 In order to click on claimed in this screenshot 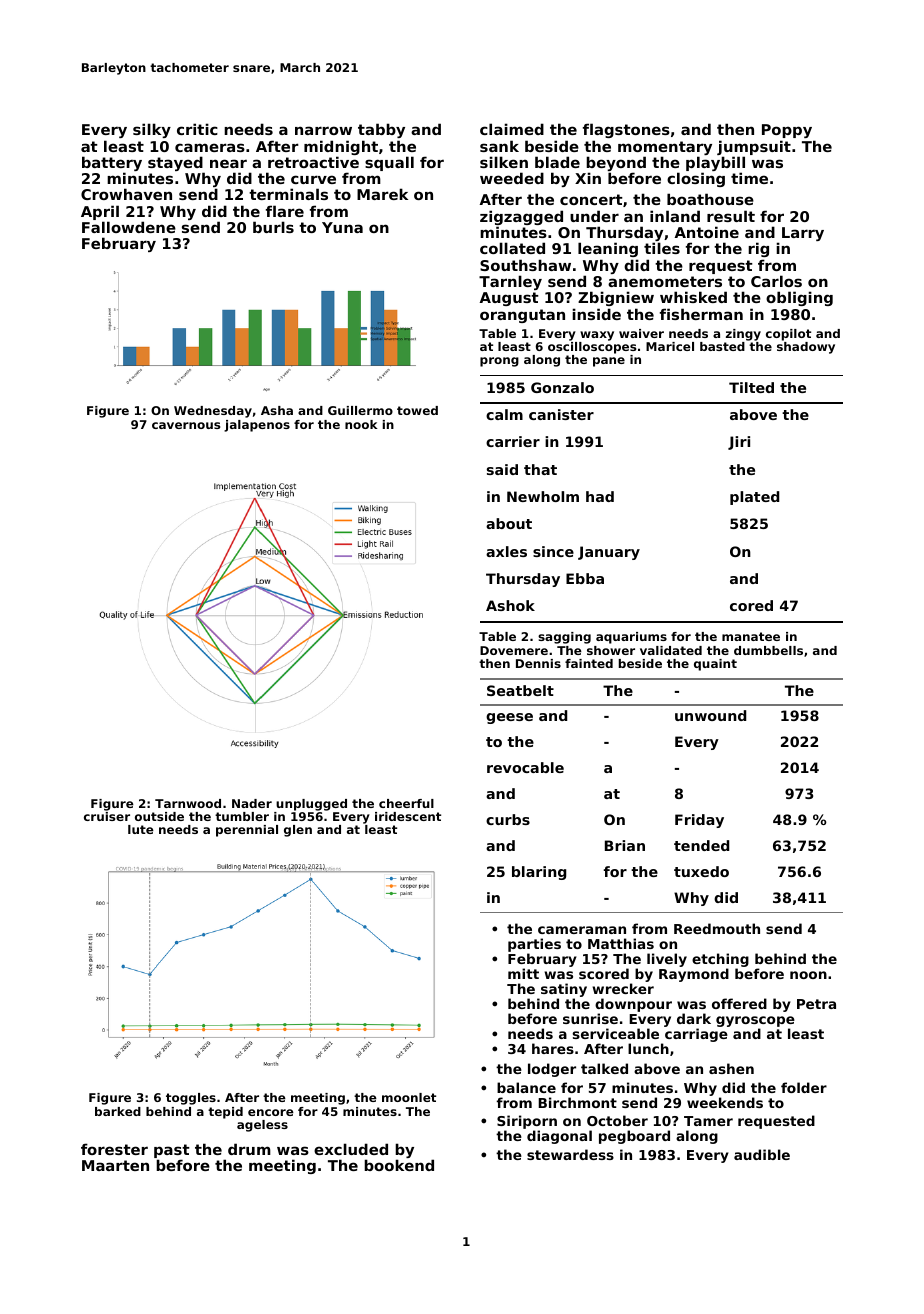, I will do `click(512, 129)`.
